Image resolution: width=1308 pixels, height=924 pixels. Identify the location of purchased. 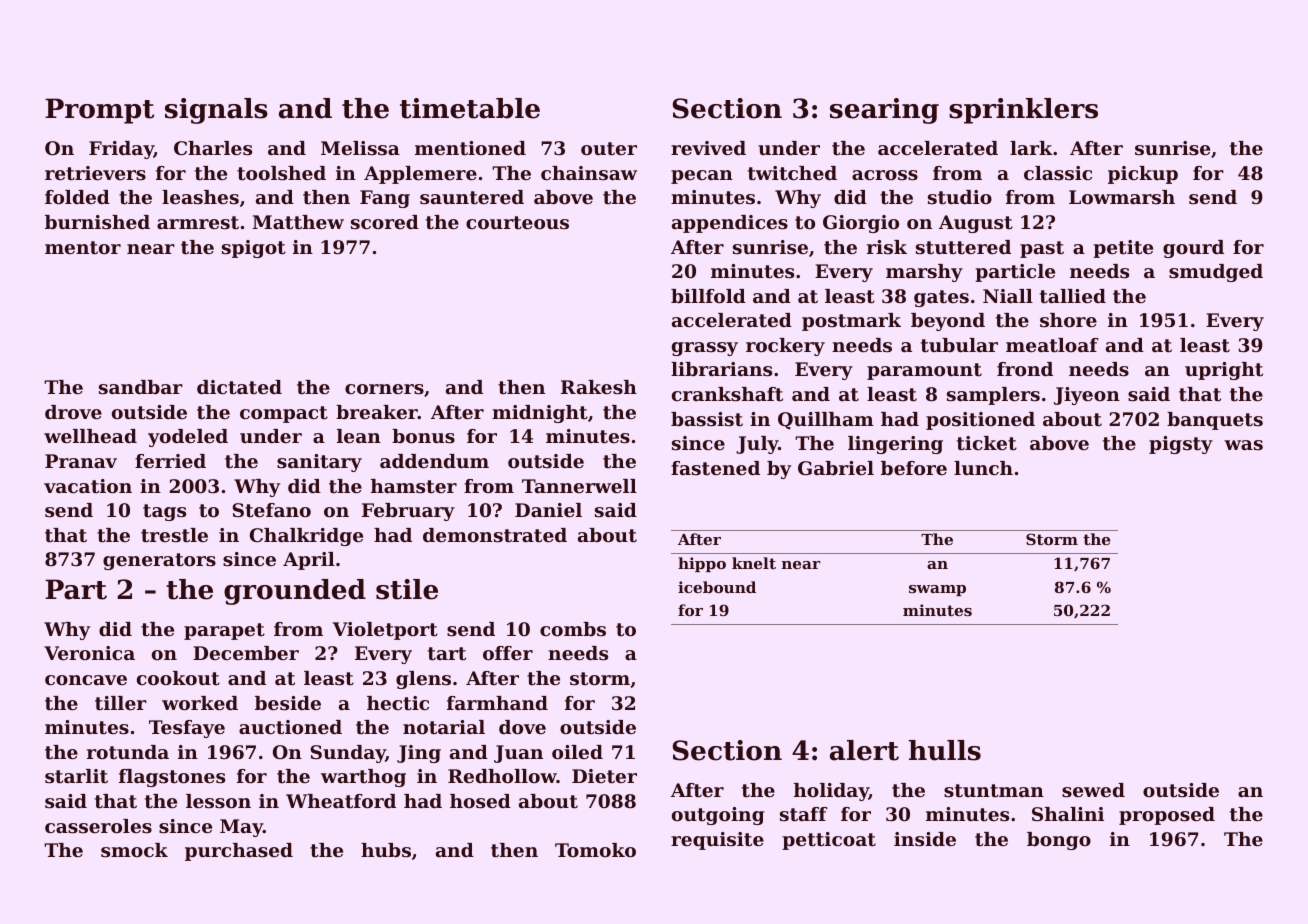
(239, 852).
